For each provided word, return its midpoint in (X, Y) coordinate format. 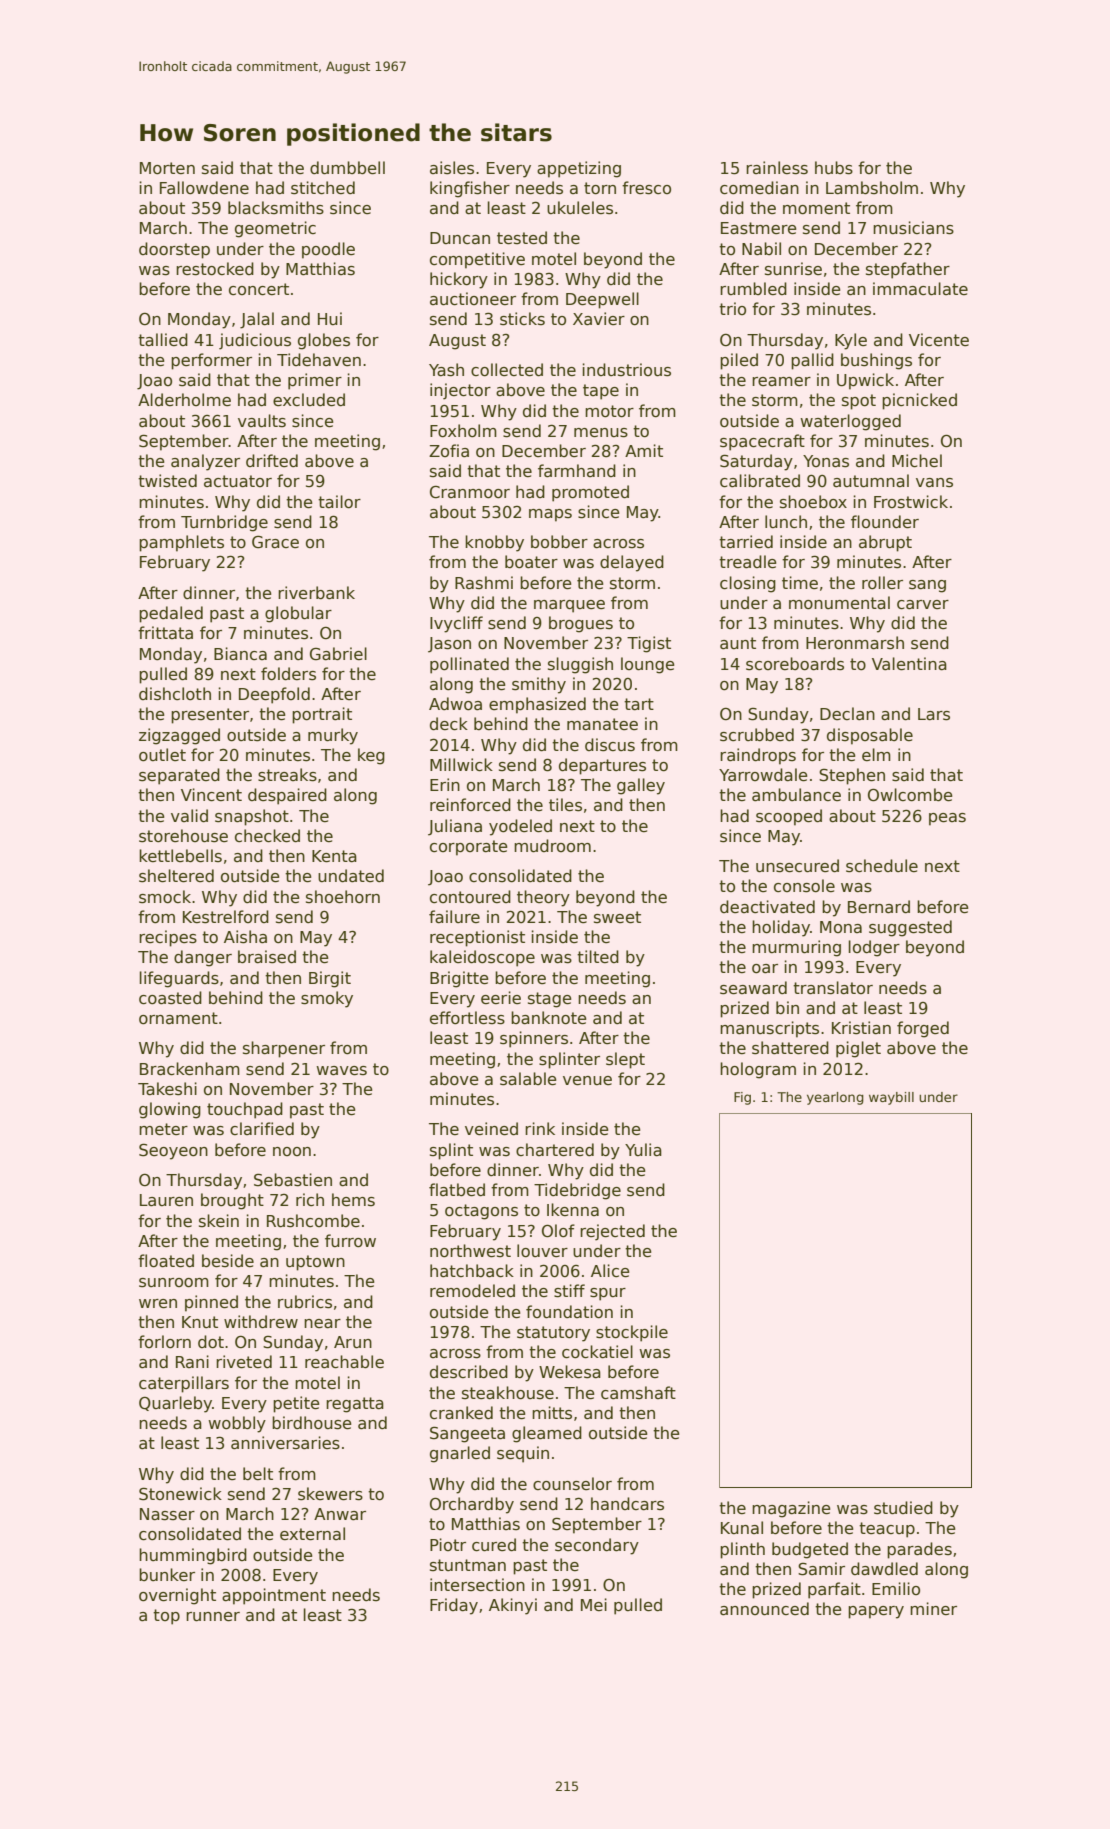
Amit (644, 450)
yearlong (835, 1098)
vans (934, 483)
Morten (167, 168)
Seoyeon (173, 1151)
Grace (275, 542)
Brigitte (459, 979)
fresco (646, 188)
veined (491, 1129)
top (166, 1617)
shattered (790, 1048)
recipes (168, 938)
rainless (777, 168)
